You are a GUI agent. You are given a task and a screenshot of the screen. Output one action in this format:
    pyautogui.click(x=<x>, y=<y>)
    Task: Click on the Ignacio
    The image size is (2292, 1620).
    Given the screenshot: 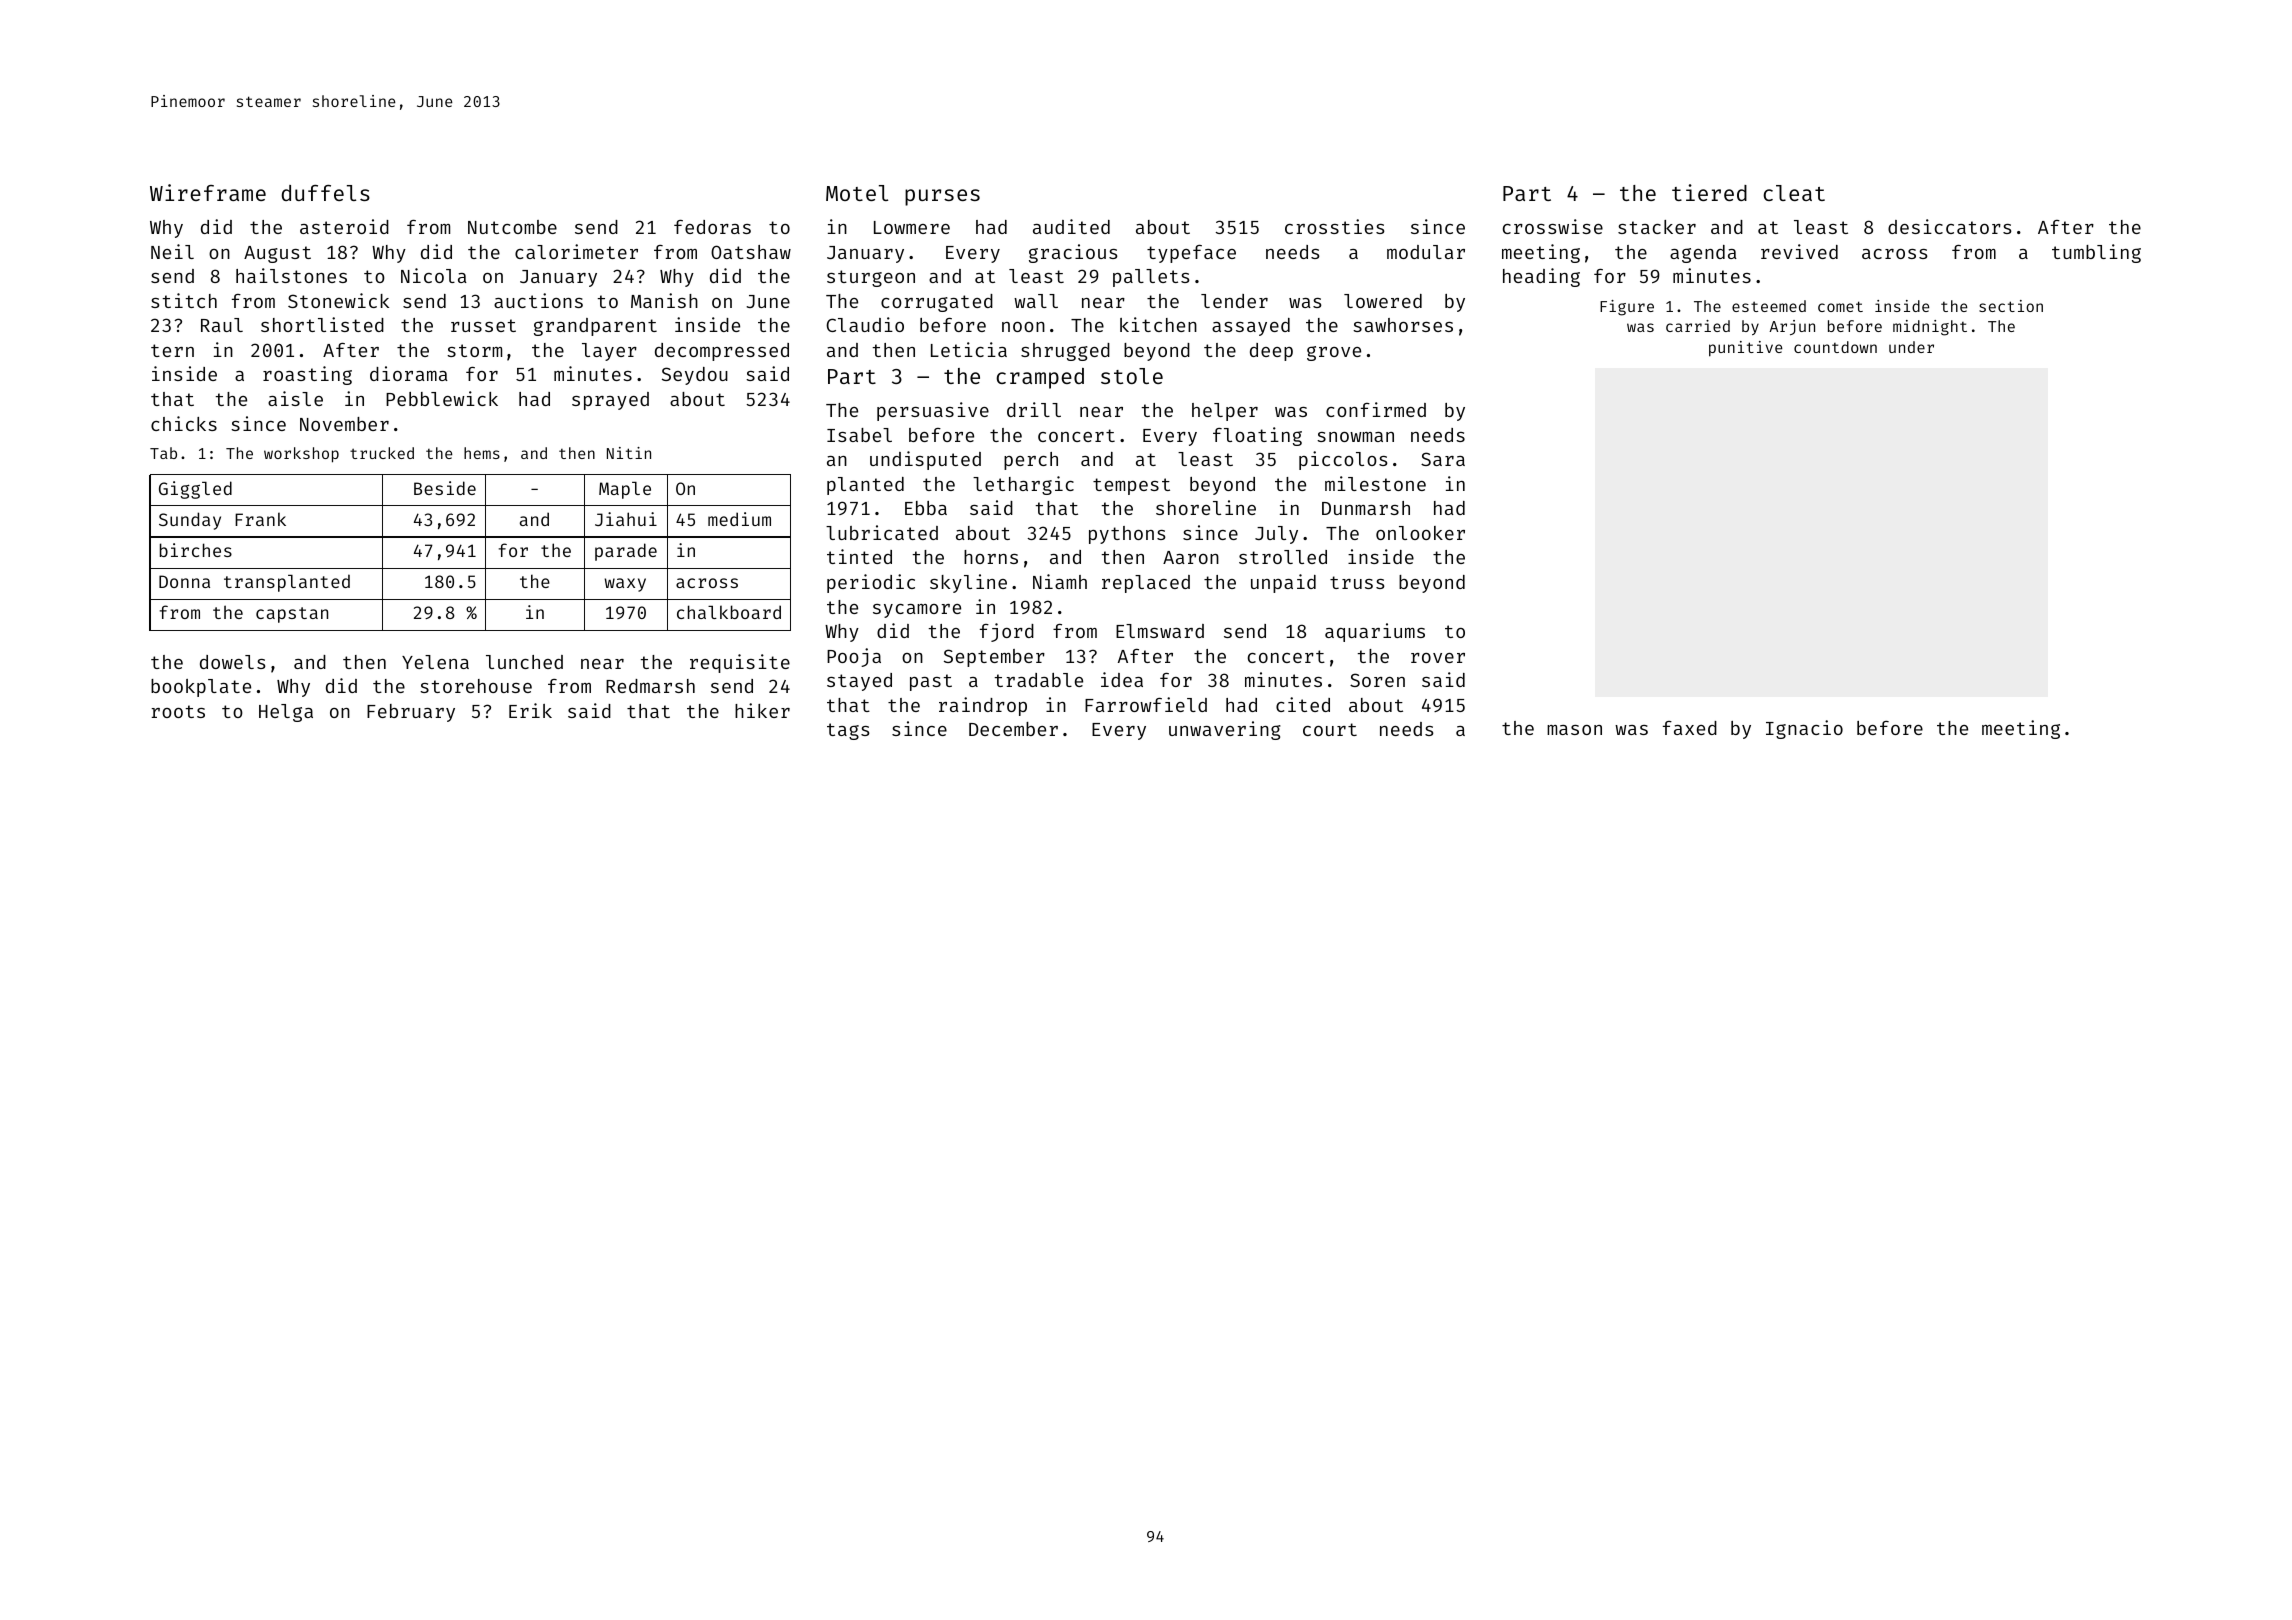 What is the action you would take?
    pyautogui.click(x=1804, y=729)
